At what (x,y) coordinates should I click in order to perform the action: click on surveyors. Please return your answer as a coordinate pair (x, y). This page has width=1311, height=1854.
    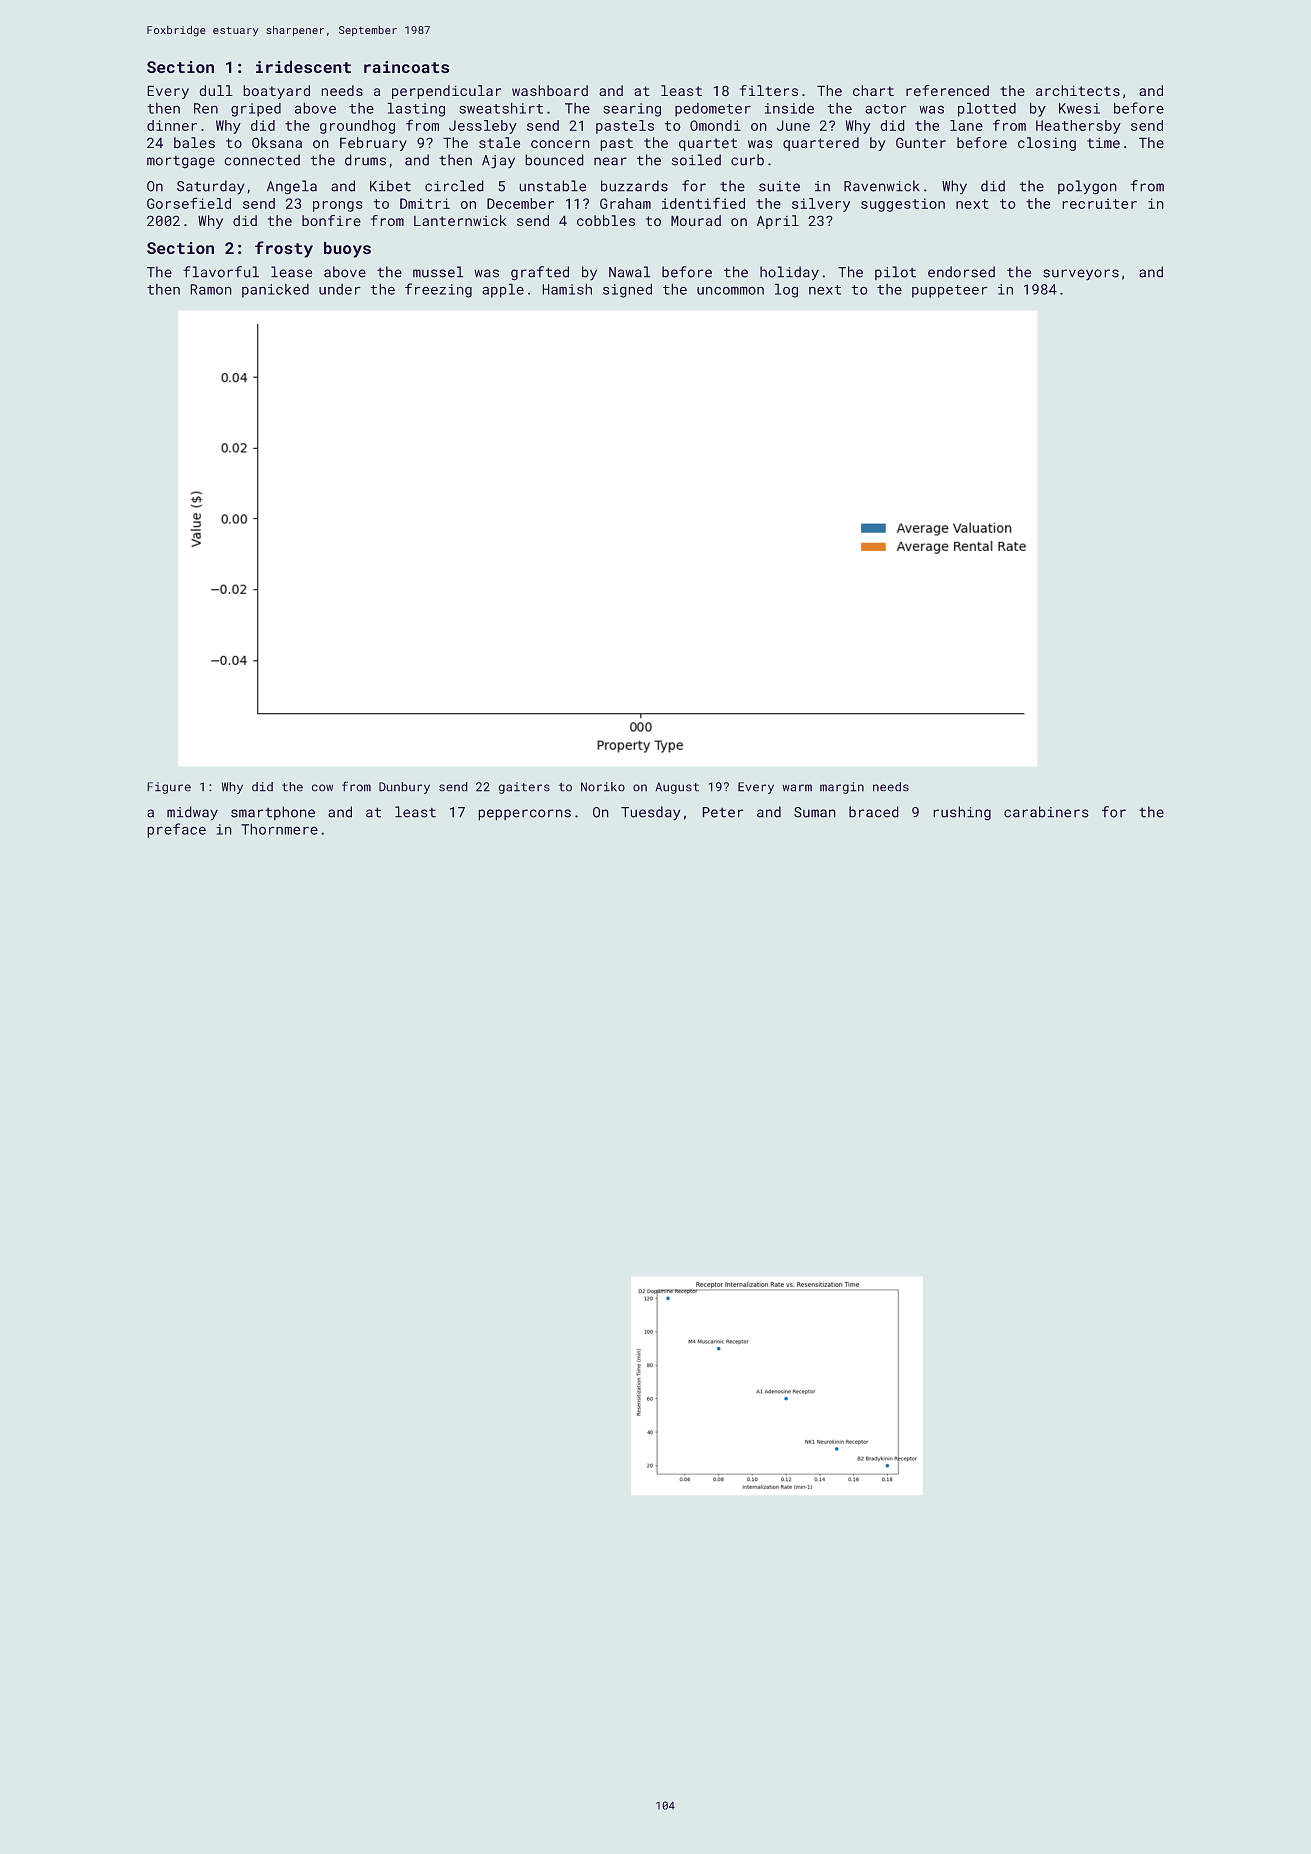
    Looking at the image, I should click on (1081, 275).
